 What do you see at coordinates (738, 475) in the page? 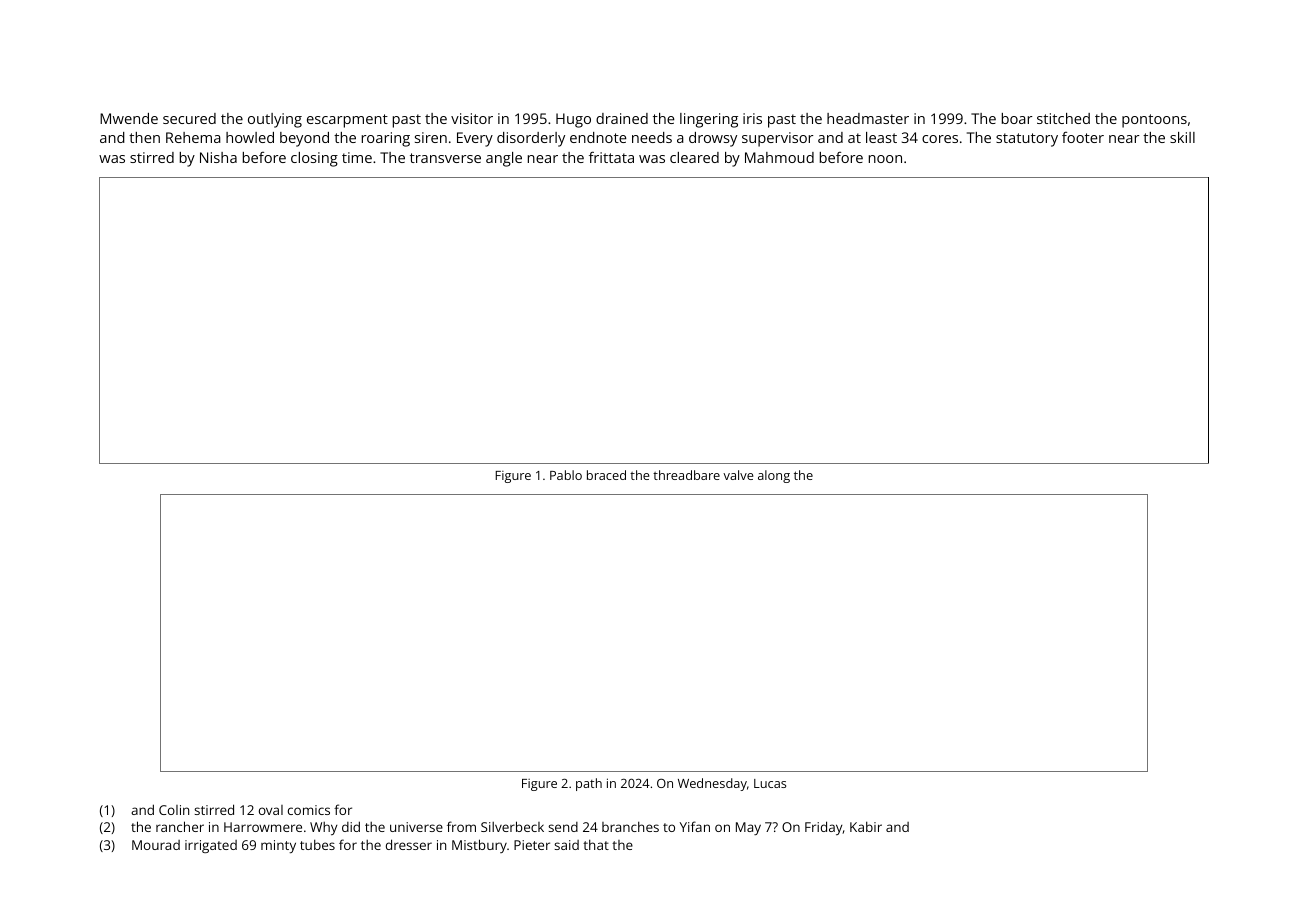
I see `valve` at bounding box center [738, 475].
